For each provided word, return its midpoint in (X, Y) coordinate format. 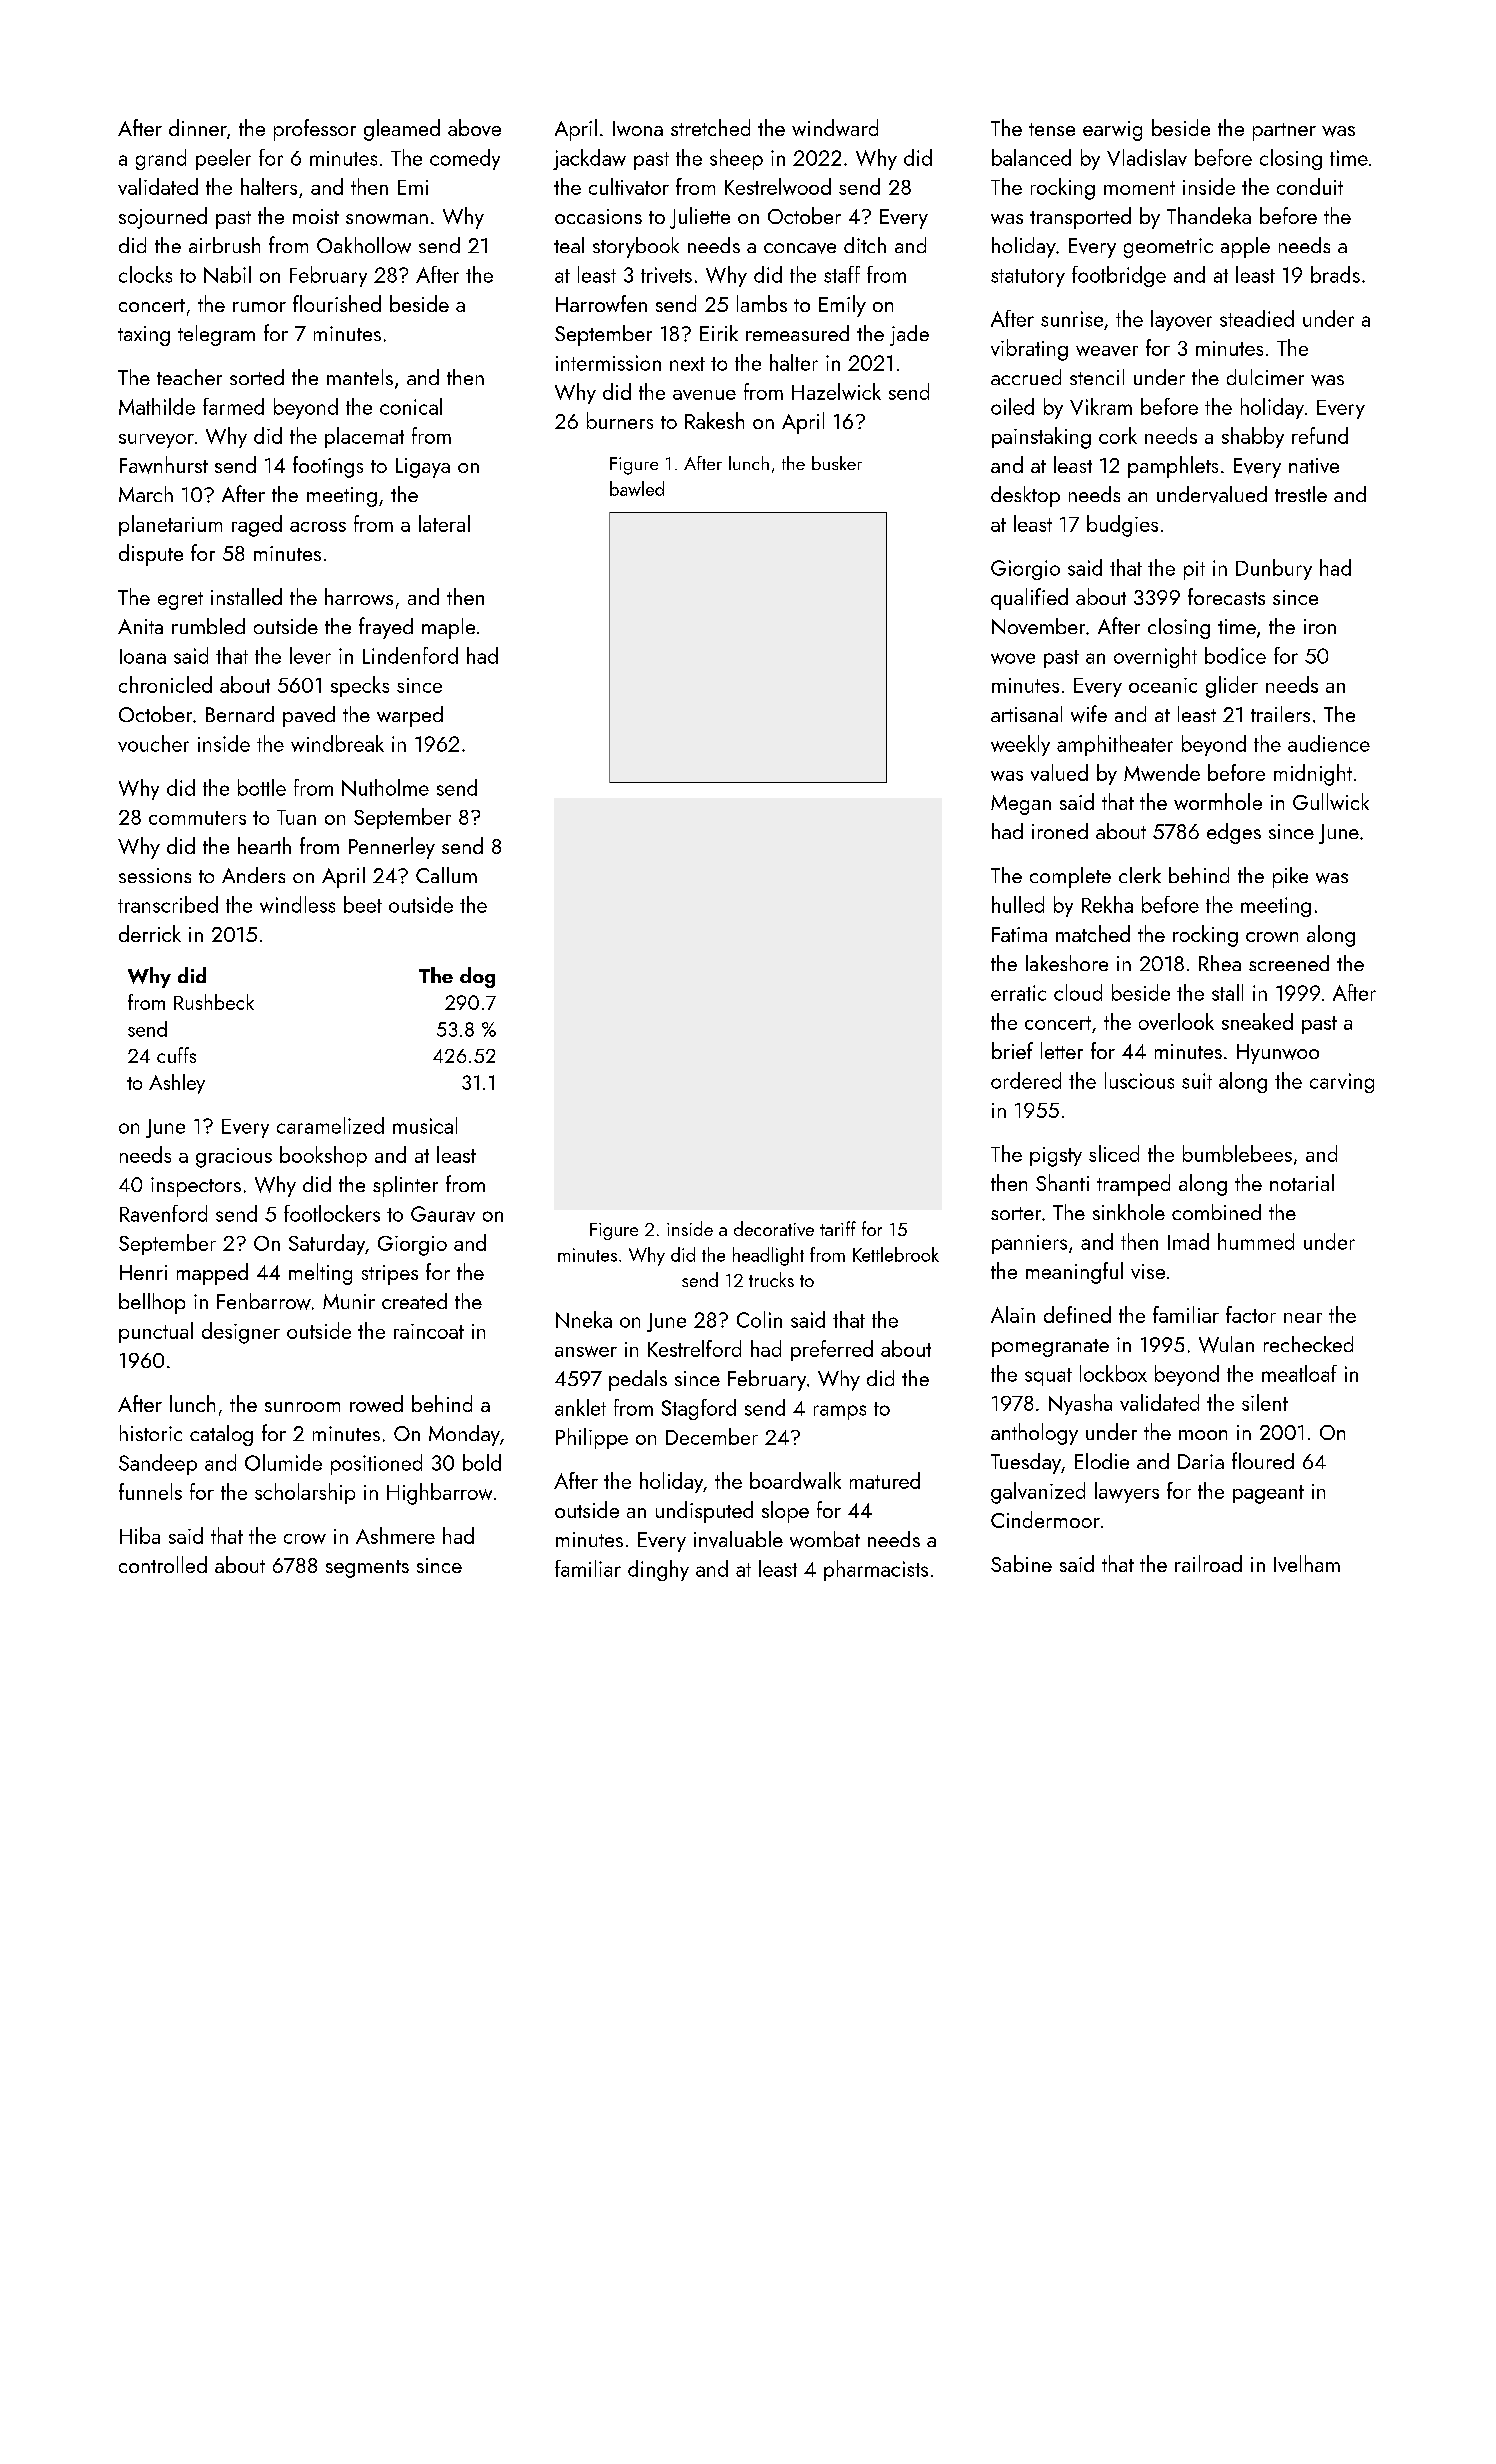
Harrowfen (601, 303)
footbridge (1119, 276)
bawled (637, 488)
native (1314, 465)
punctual (156, 1332)
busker (837, 463)
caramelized (330, 1125)
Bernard (240, 714)
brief (1012, 1050)
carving (1342, 1083)
